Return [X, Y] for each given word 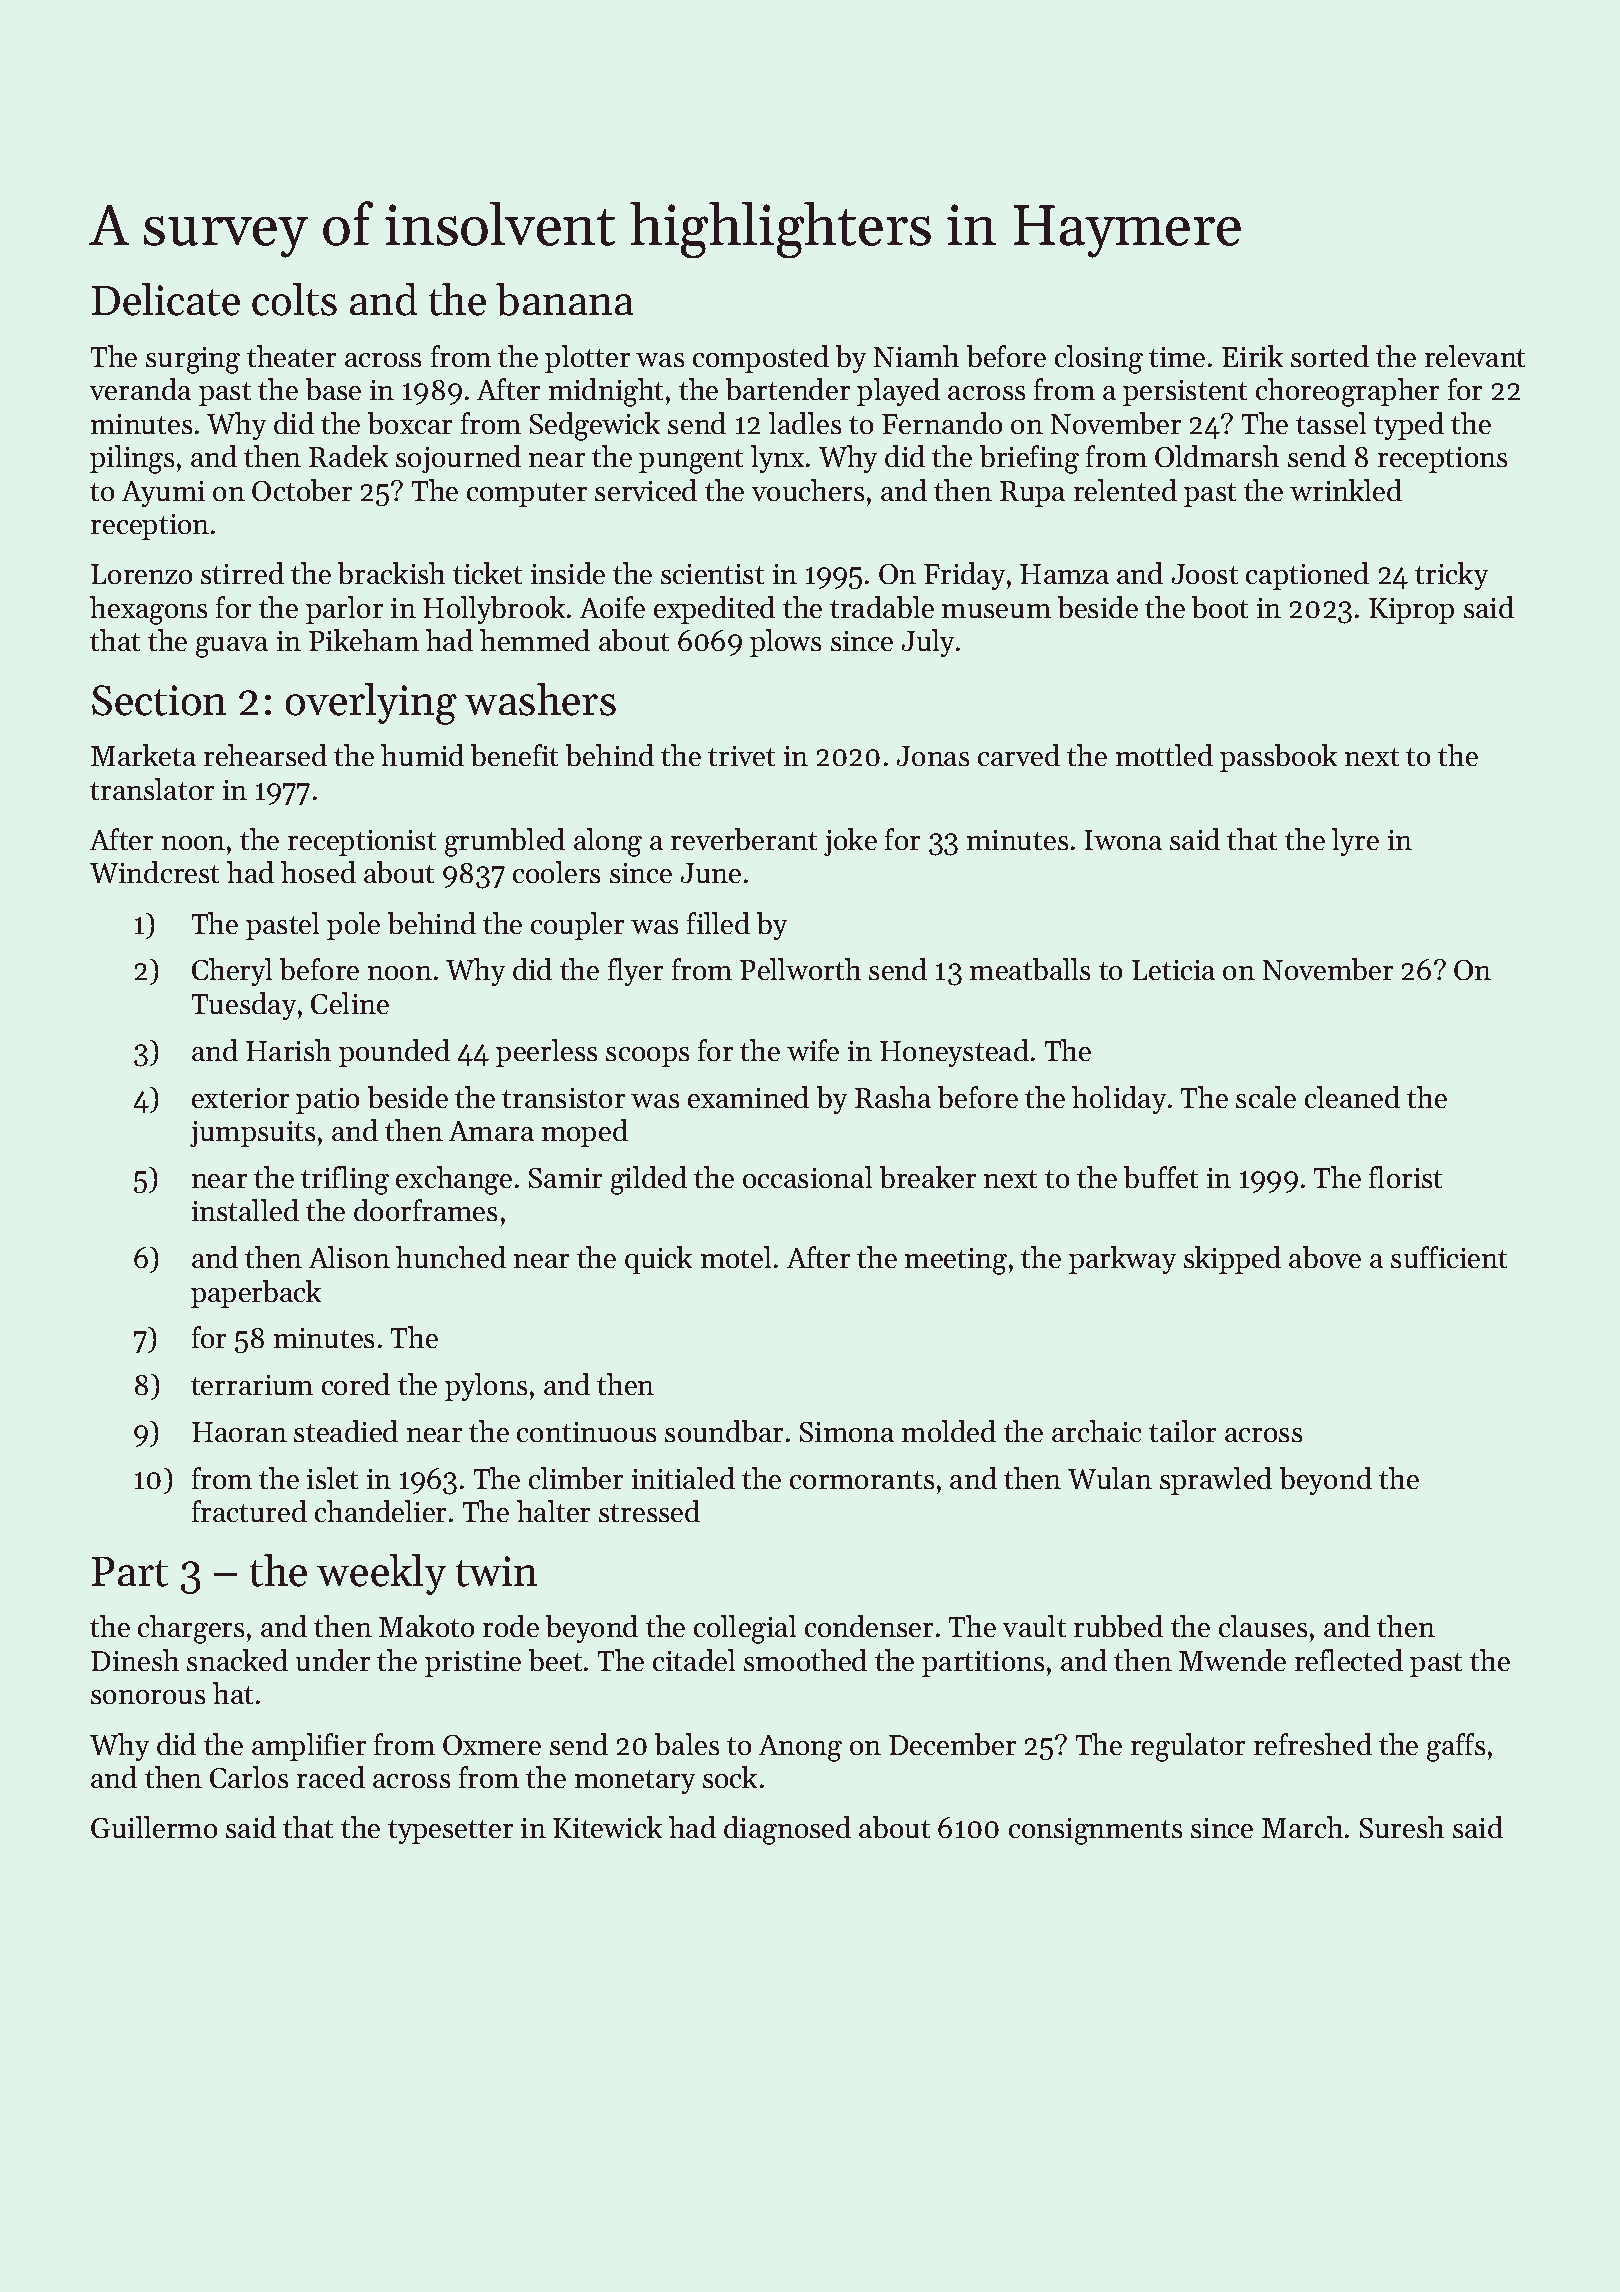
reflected [1349, 1660]
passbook [1278, 758]
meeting [956, 1261]
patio [327, 1101]
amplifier [309, 1747]
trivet [741, 756]
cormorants [862, 1480]
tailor [1182, 1431]
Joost [1205, 574]
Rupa [1032, 494]
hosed [318, 872]
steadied [346, 1431]
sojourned [458, 459]
